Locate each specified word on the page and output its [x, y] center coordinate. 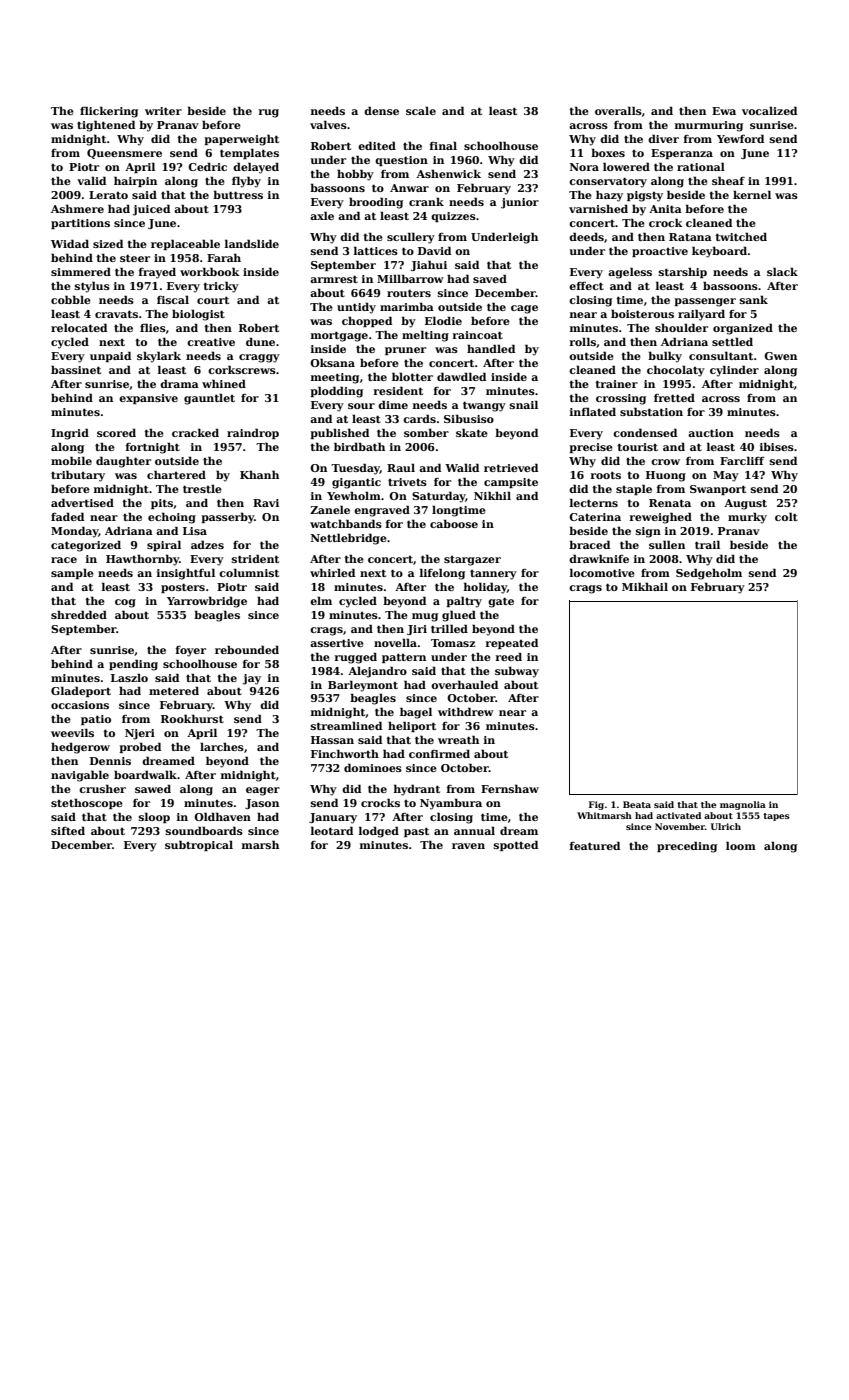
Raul [401, 467]
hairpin [135, 181]
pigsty [645, 196]
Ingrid [70, 434]
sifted [68, 830]
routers [409, 293]
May [726, 476]
